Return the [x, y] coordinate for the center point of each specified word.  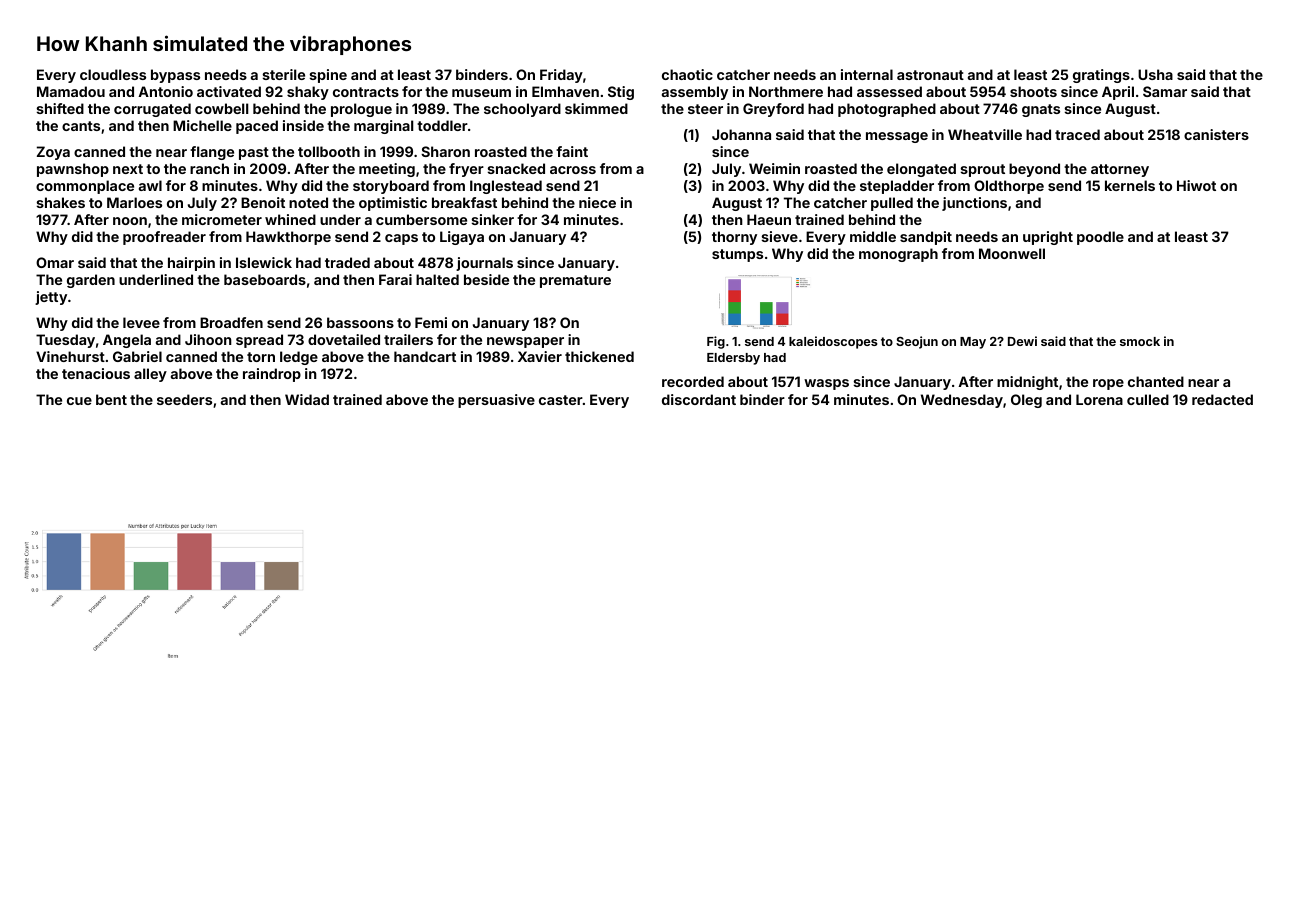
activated [229, 91]
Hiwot [1196, 185]
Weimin [774, 168]
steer [705, 109]
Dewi [1022, 341]
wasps [826, 384]
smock [1140, 341]
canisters [1216, 134]
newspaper [525, 342]
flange [212, 153]
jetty [51, 298]
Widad [307, 399]
